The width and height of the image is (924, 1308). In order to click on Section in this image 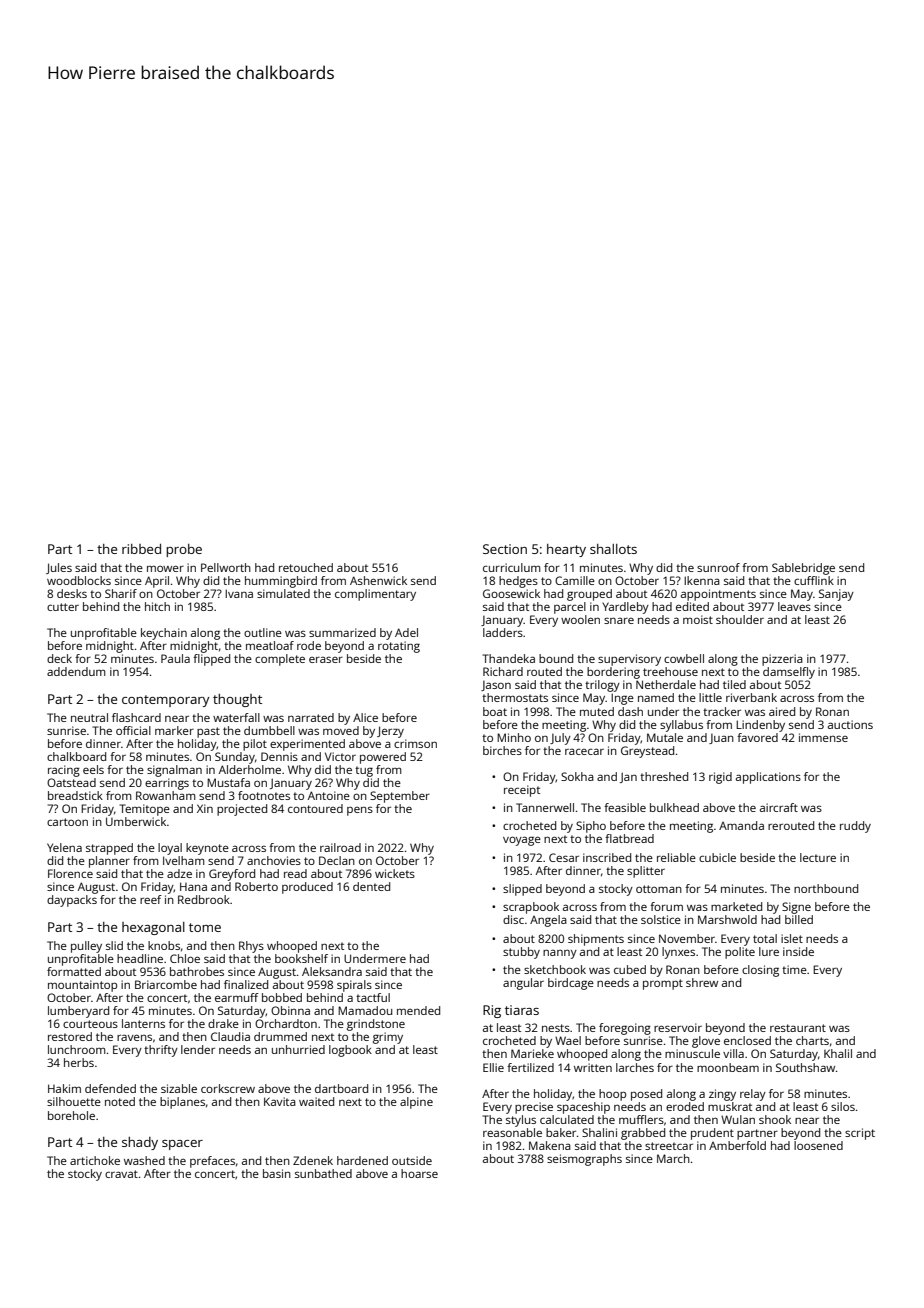, I will do `click(505, 549)`.
